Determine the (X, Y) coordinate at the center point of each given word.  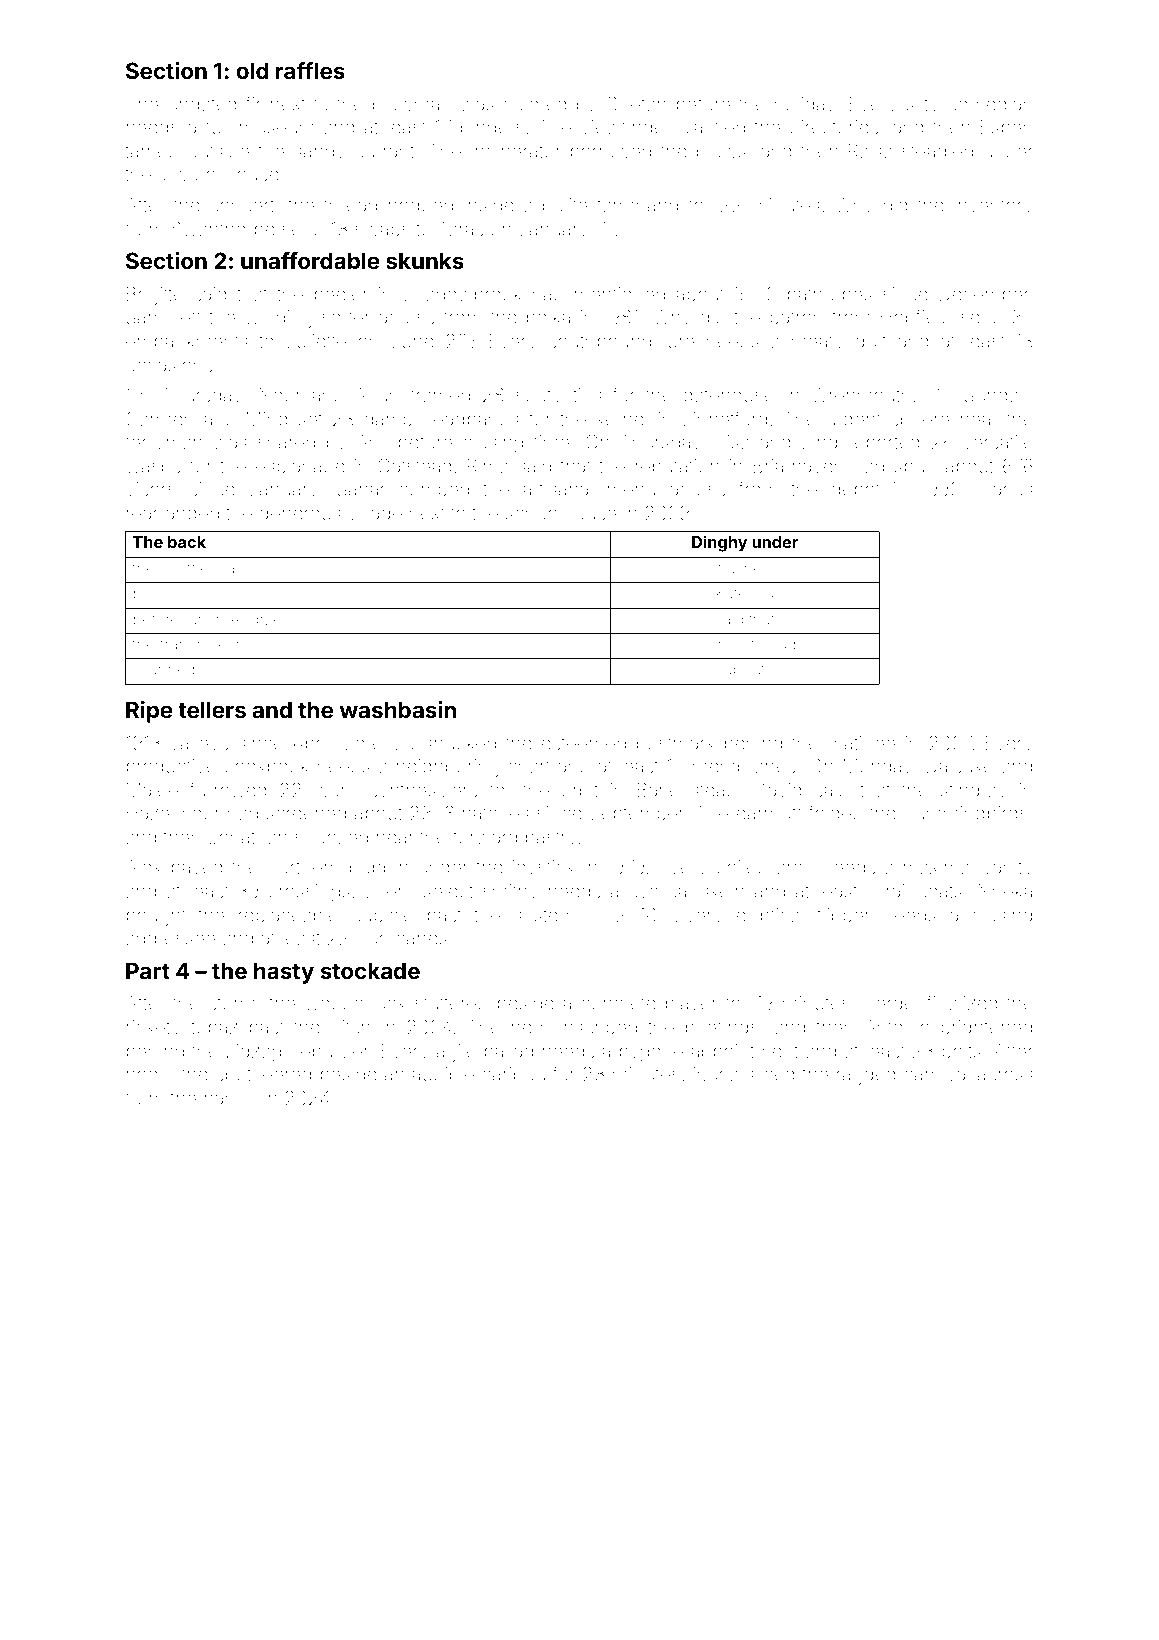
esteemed (583, 743)
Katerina (745, 593)
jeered (284, 1076)
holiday (805, 106)
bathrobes (830, 294)
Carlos (1006, 488)
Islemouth (728, 644)
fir (253, 103)
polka (548, 319)
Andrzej (257, 621)
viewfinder (625, 126)
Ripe (149, 712)
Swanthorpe (223, 230)
